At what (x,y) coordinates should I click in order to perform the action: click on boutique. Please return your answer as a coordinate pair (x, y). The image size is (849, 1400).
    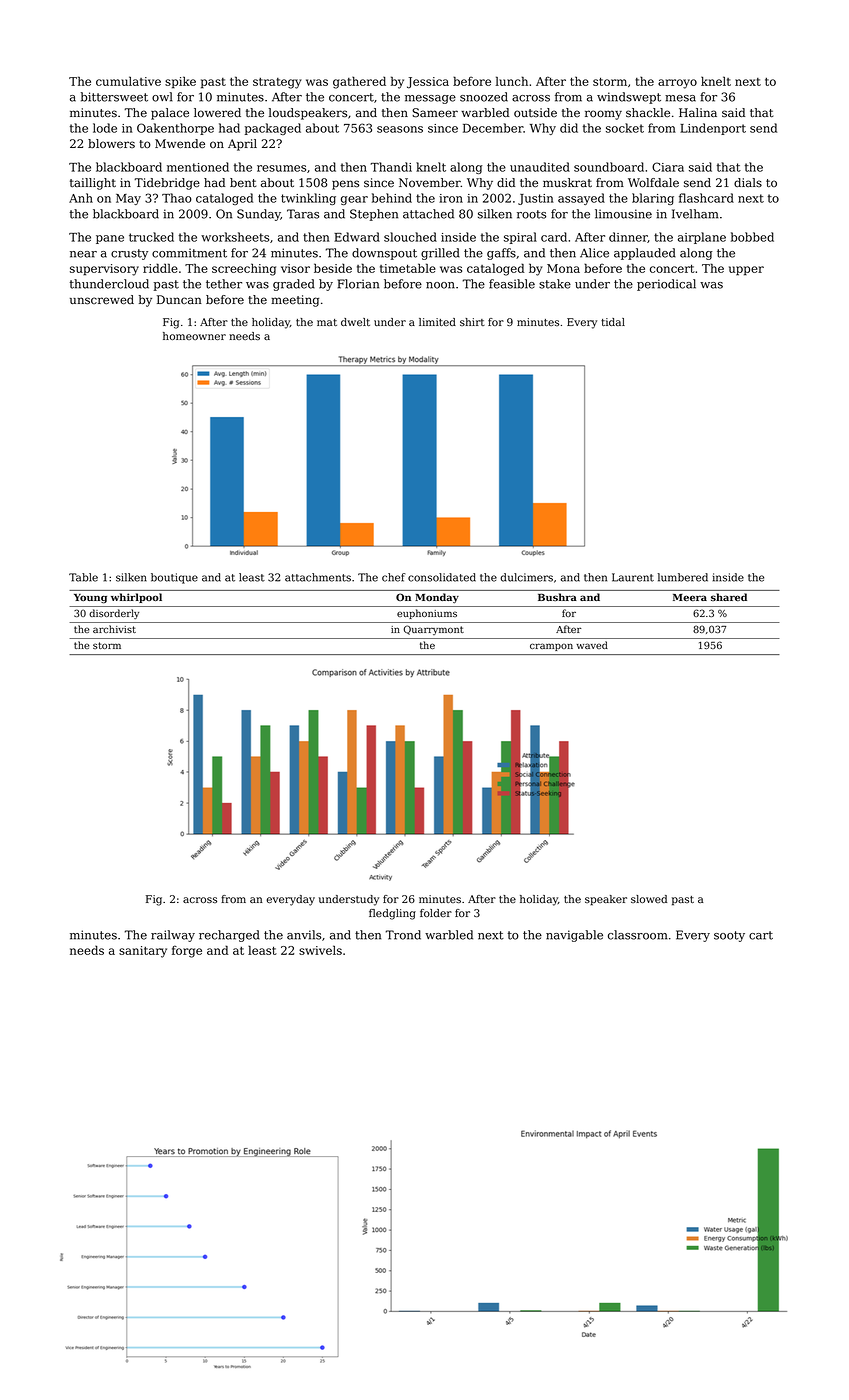
    Looking at the image, I should click on (174, 578).
